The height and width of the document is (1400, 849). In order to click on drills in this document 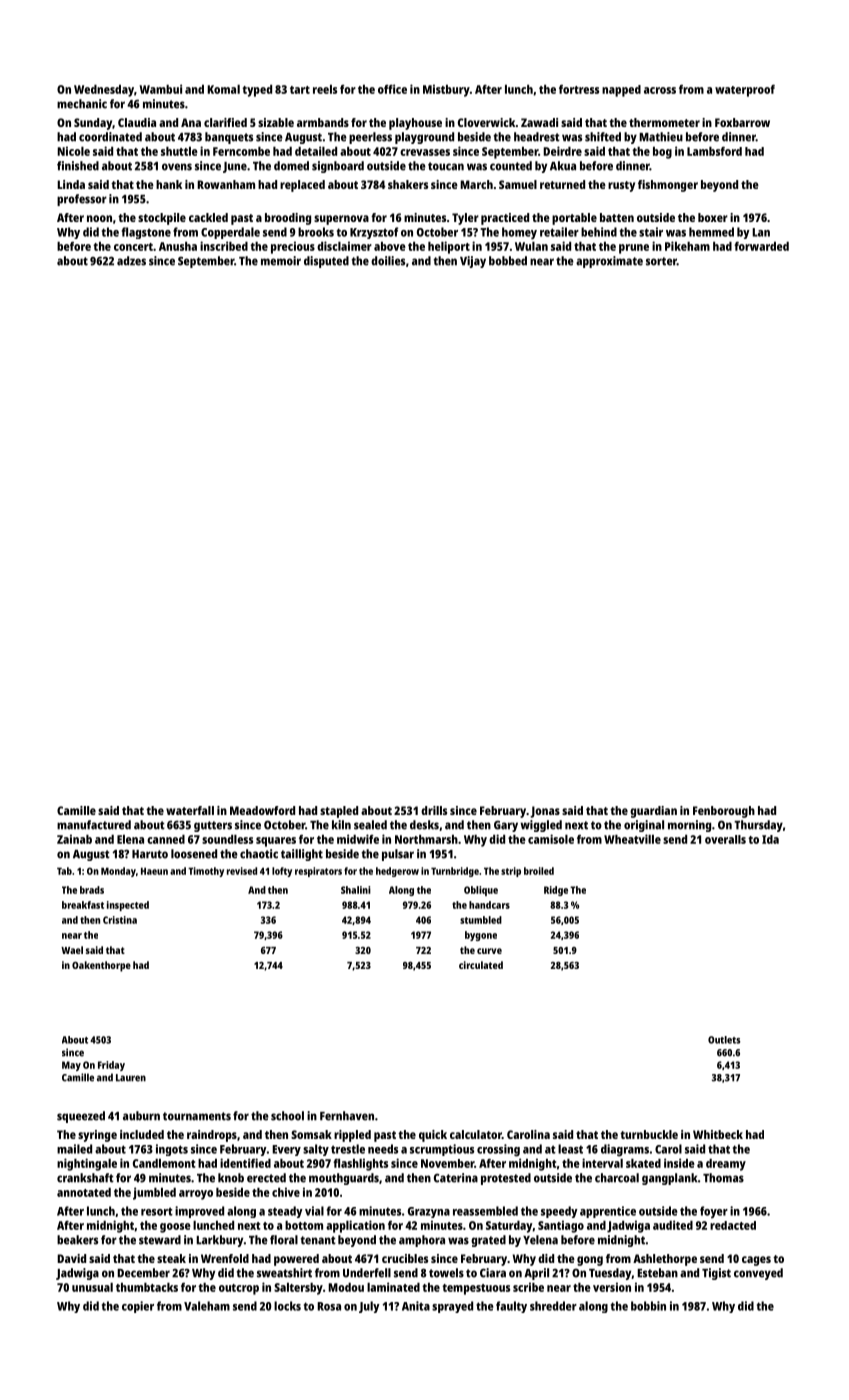, I will do `click(434, 810)`.
